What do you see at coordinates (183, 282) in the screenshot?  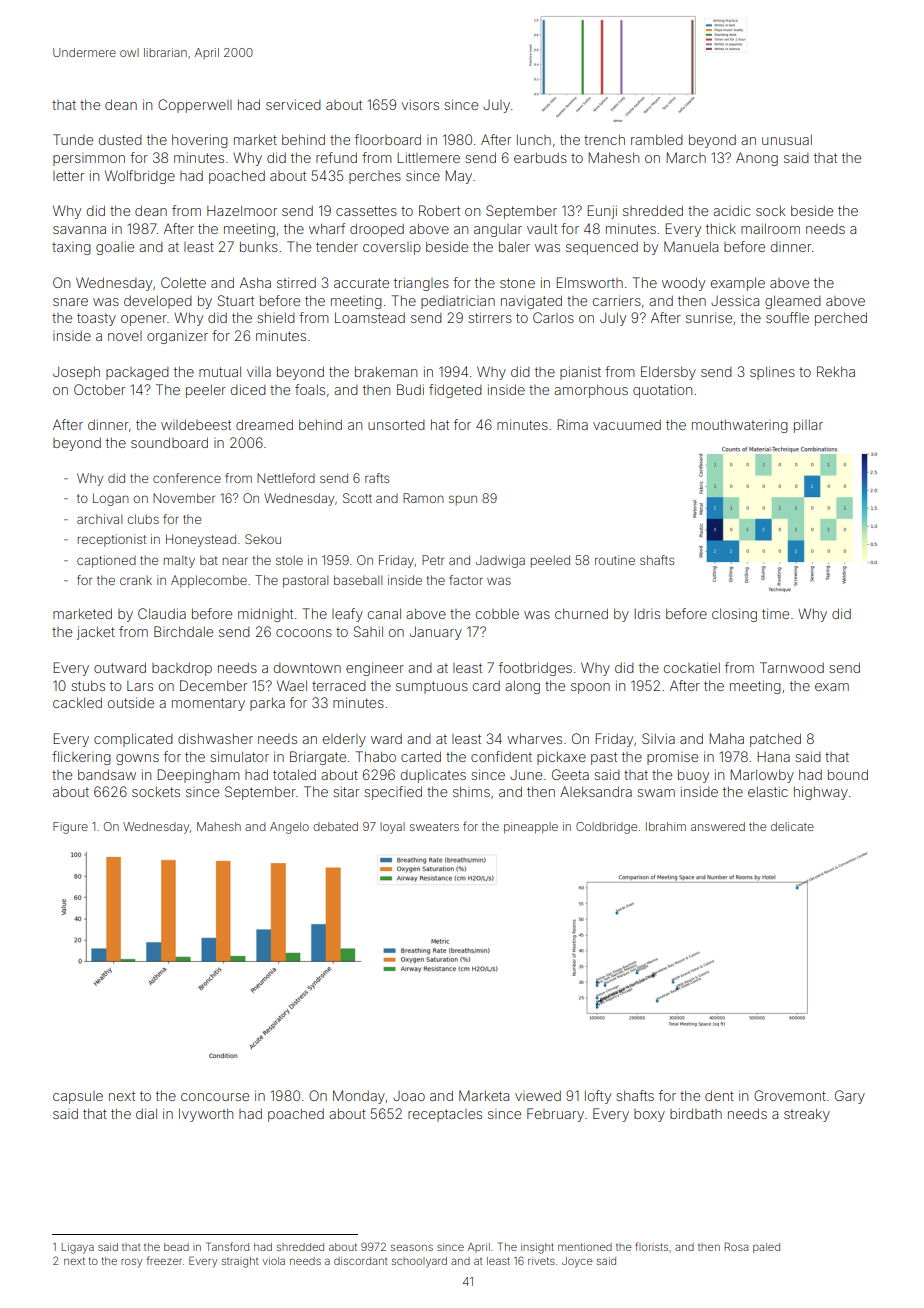 I see `Colette` at bounding box center [183, 282].
